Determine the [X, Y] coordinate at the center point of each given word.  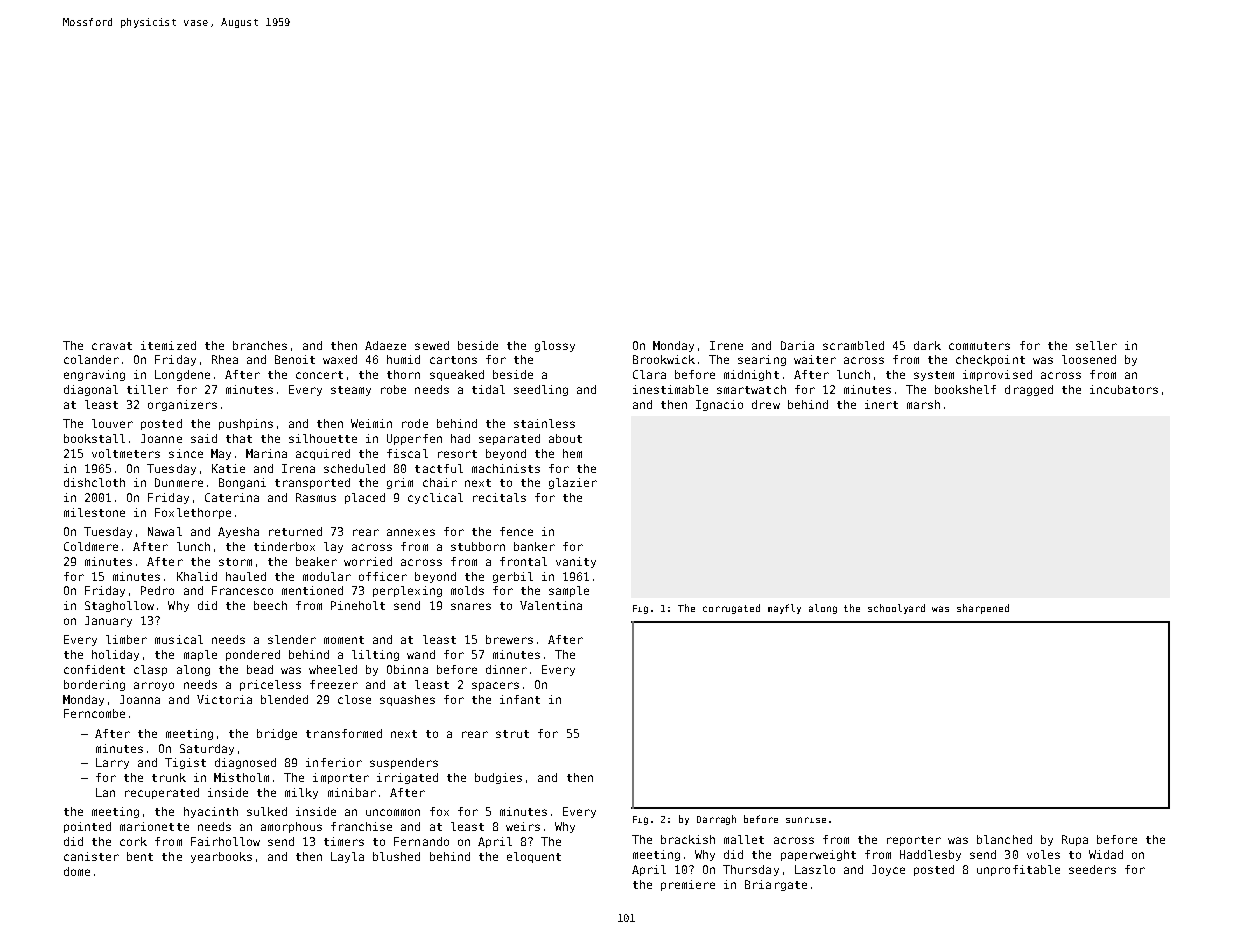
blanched [1004, 839]
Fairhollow [225, 841]
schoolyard [896, 609]
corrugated [731, 609]
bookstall [94, 438]
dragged [1029, 390]
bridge [277, 734]
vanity [576, 562]
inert [881, 404]
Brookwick [664, 359]
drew [766, 404]
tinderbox [284, 546]
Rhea [225, 359]
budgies [498, 778]
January [108, 621]
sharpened [983, 609]
